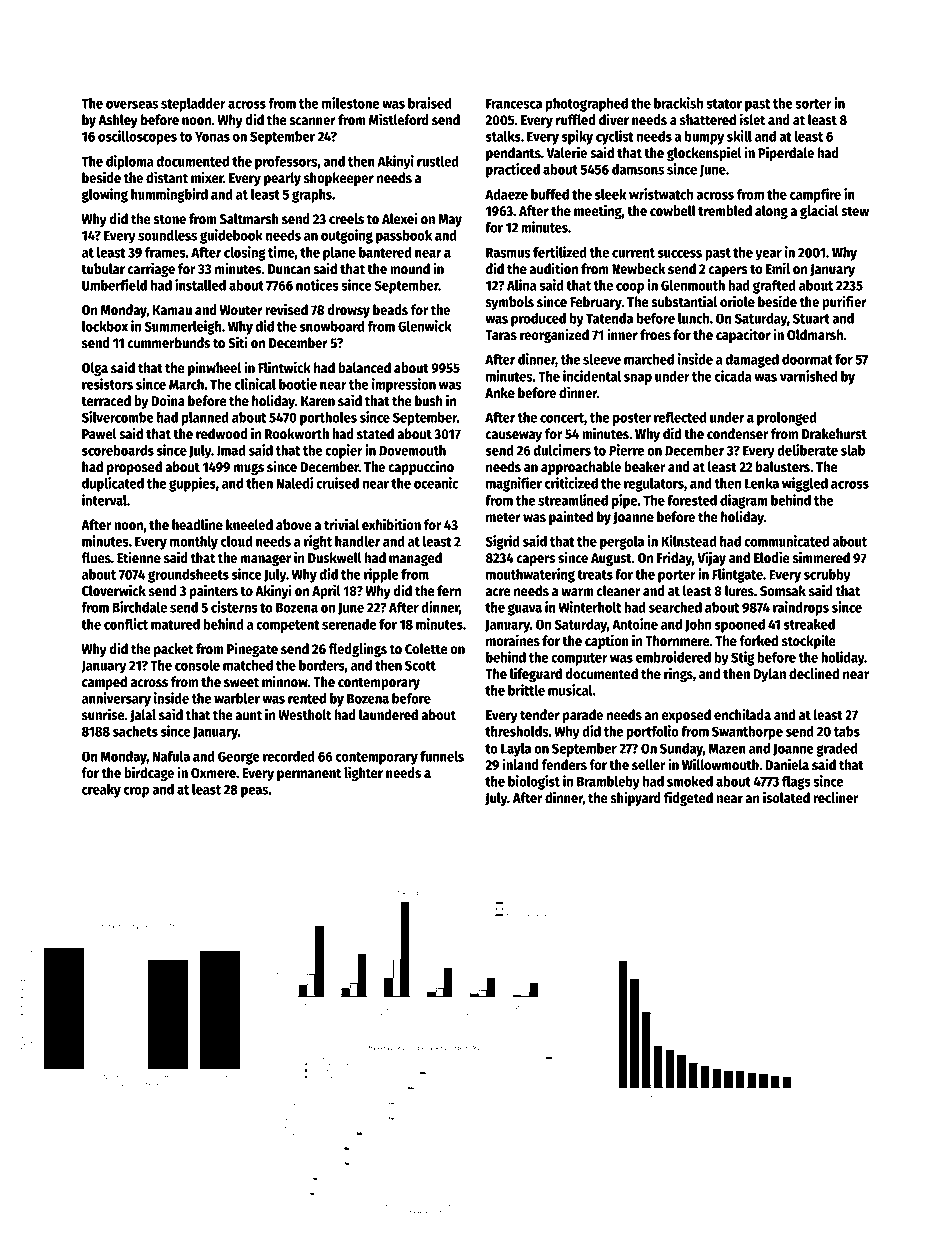 The width and height of the screenshot is (952, 1233). Describe the element at coordinates (429, 103) in the screenshot. I see `braised` at that location.
